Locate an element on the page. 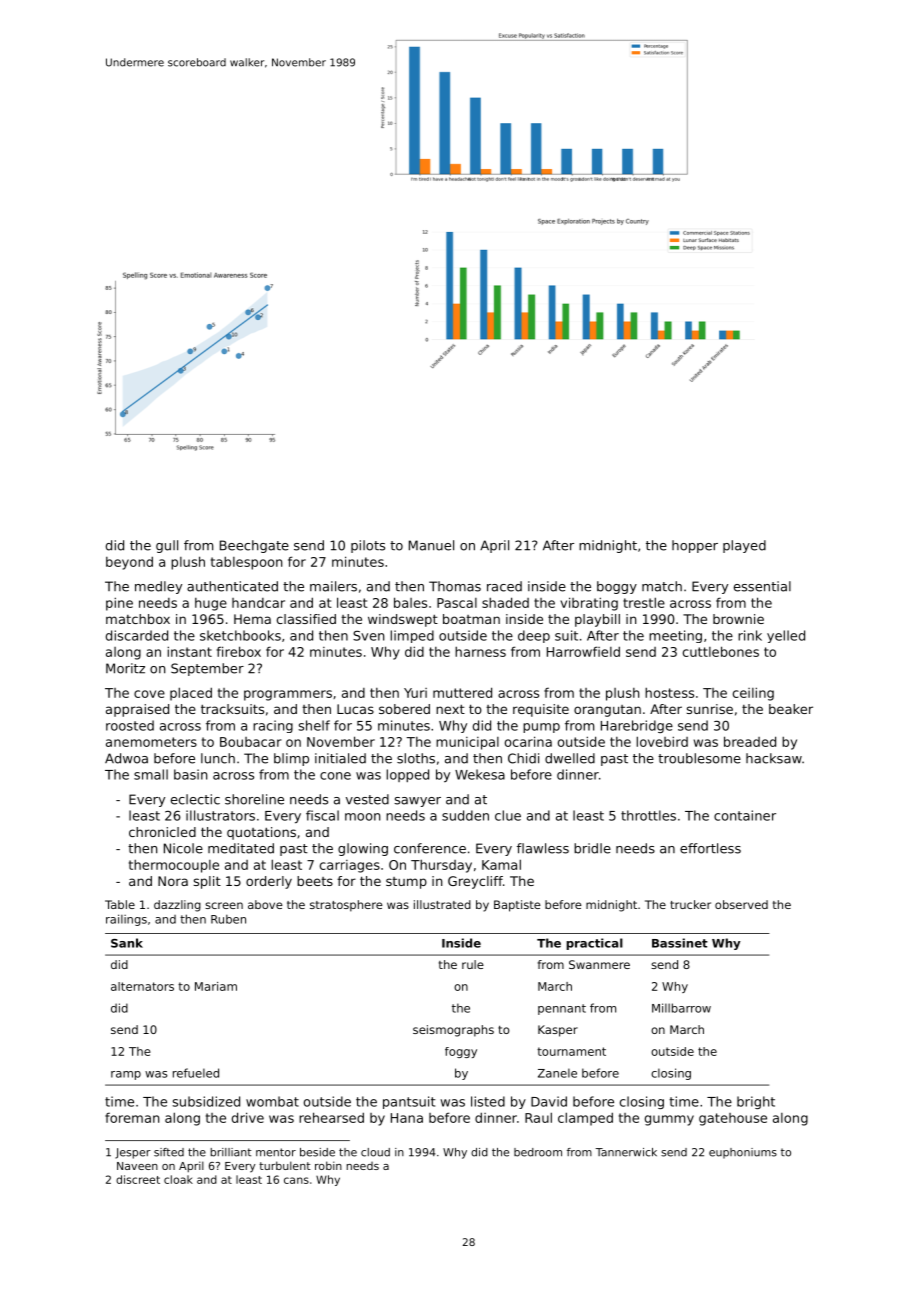 The width and height of the document is (924, 1308). flawless is located at coordinates (543, 848).
